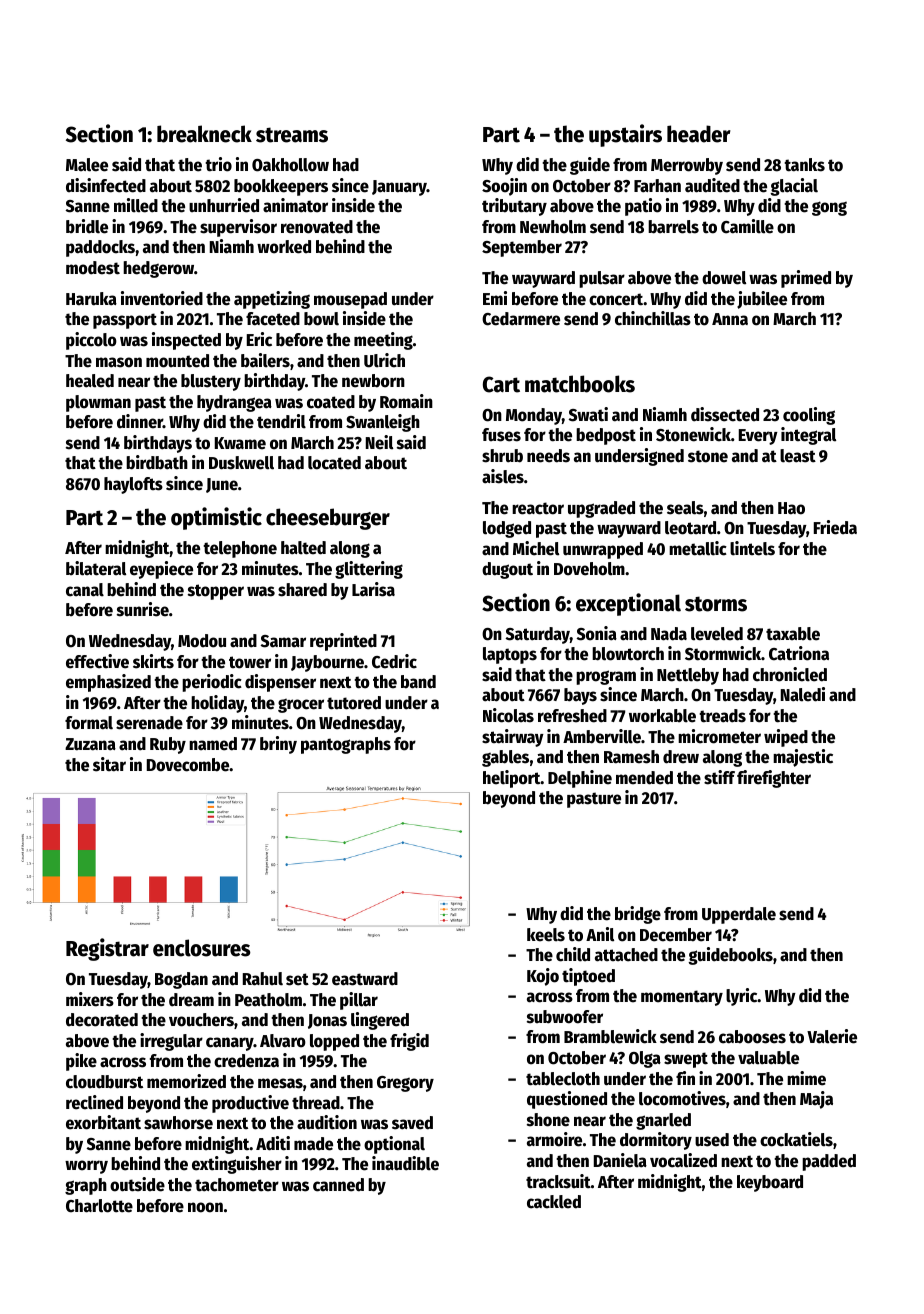 This image has height=1314, width=924. Describe the element at coordinates (512, 779) in the image. I see `heliport` at that location.
